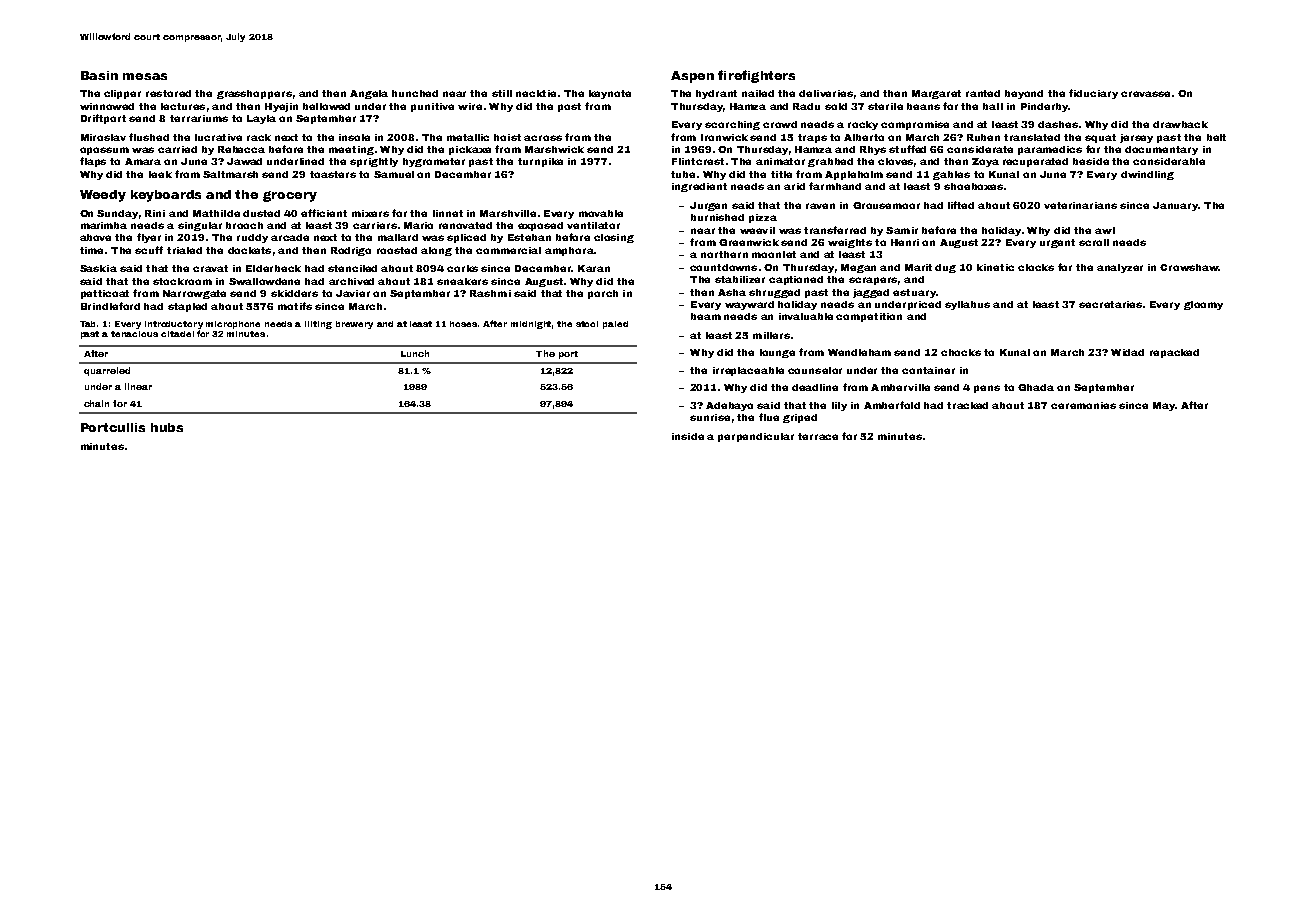 The height and width of the image is (924, 1308). Describe the element at coordinates (603, 294) in the image. I see `porch` at that location.
